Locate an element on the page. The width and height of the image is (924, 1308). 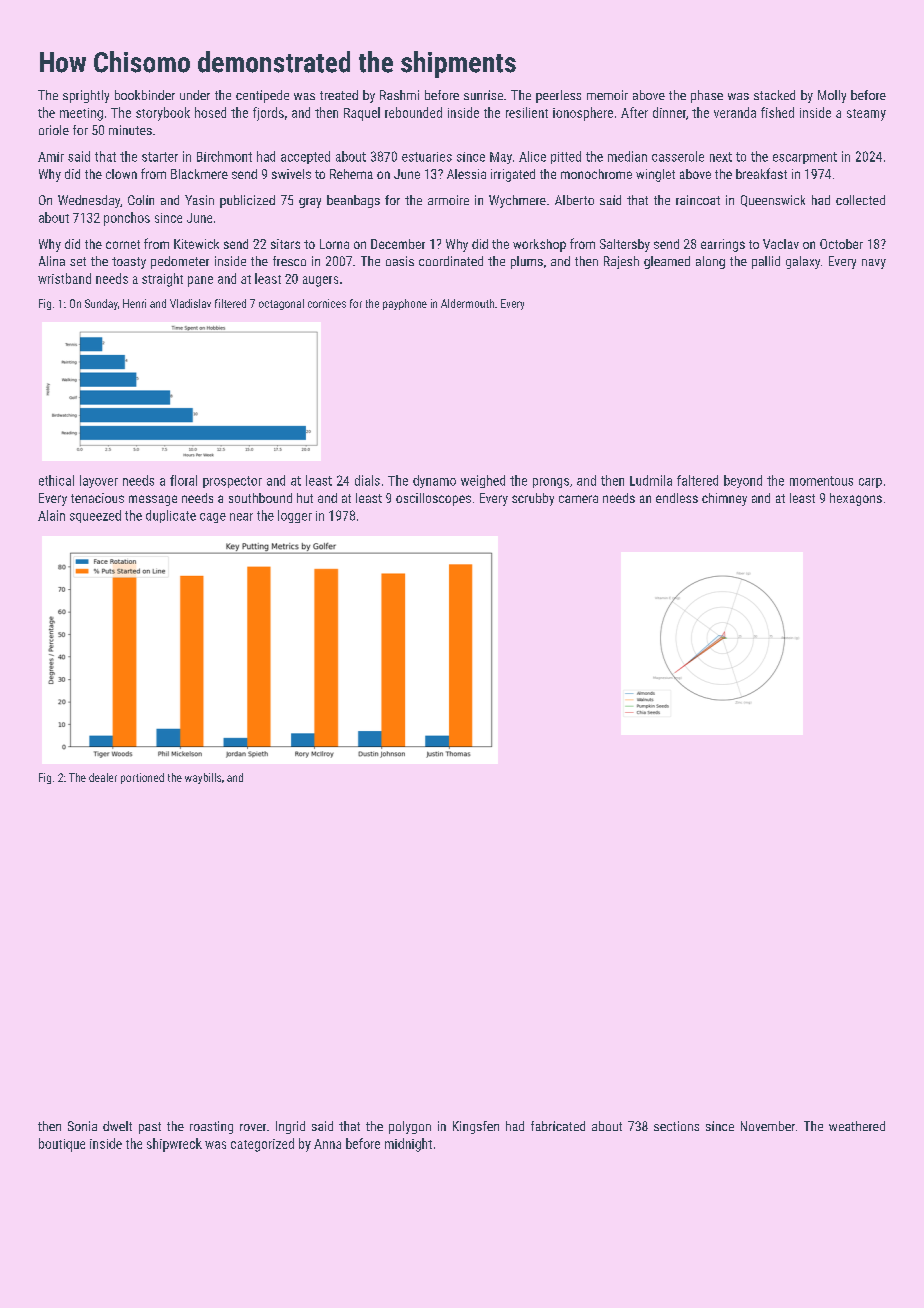
duplicate is located at coordinates (171, 516).
